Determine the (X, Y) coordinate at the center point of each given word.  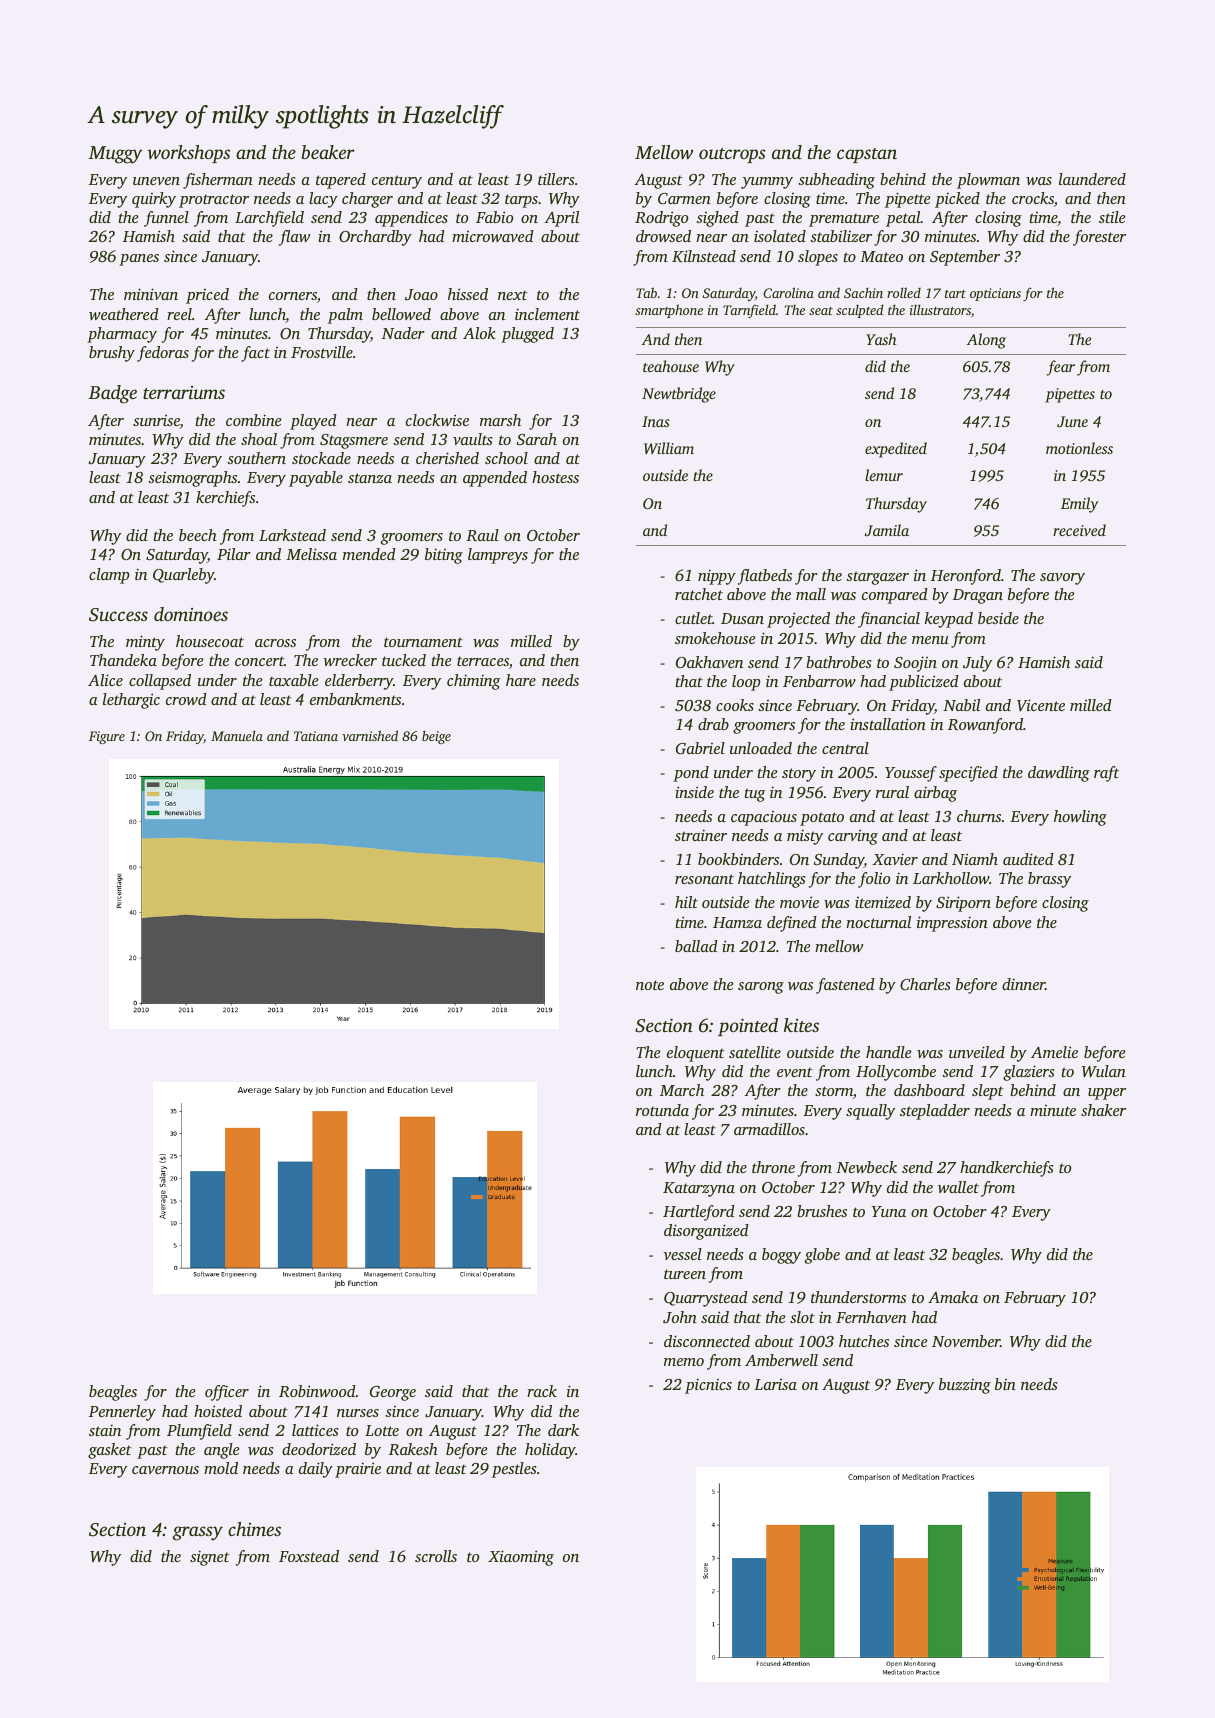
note (650, 985)
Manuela (237, 735)
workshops (188, 154)
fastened (845, 986)
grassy (197, 1533)
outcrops (732, 155)
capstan (867, 155)
